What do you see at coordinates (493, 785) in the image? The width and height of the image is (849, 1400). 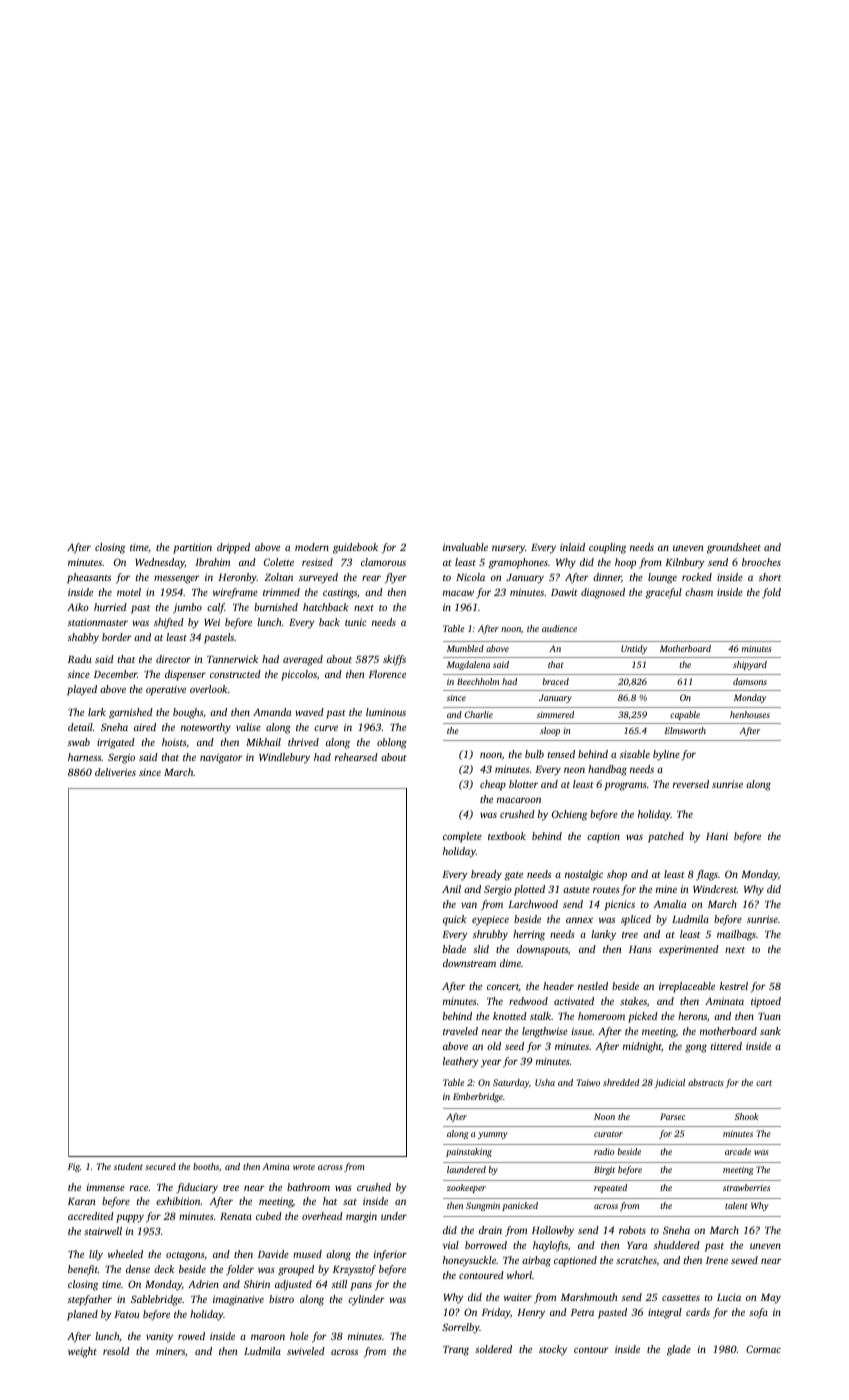 I see `cheap` at bounding box center [493, 785].
